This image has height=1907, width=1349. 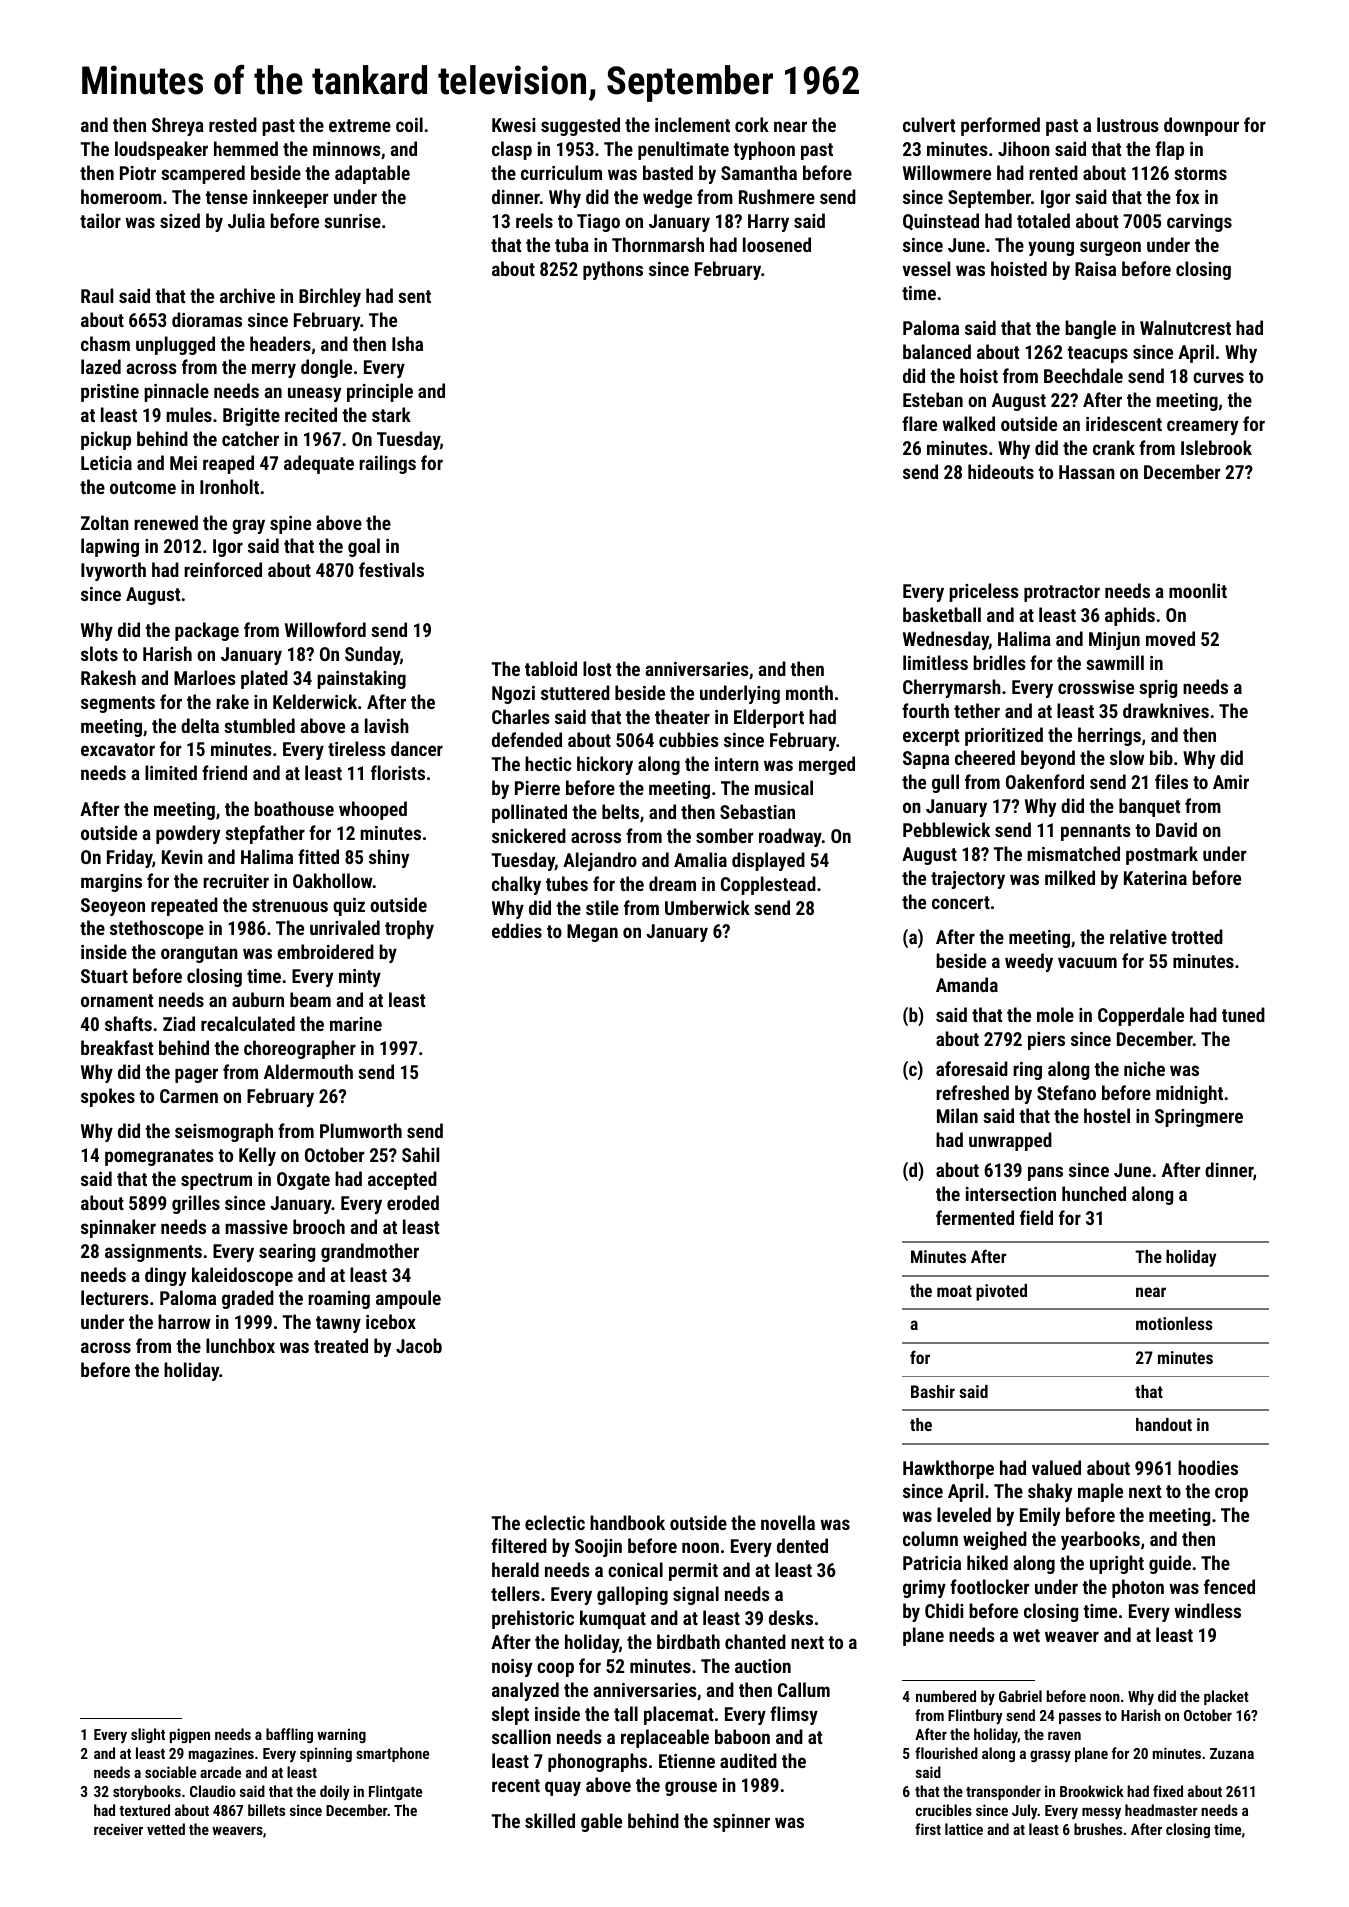 I want to click on harrow, so click(x=184, y=1321).
